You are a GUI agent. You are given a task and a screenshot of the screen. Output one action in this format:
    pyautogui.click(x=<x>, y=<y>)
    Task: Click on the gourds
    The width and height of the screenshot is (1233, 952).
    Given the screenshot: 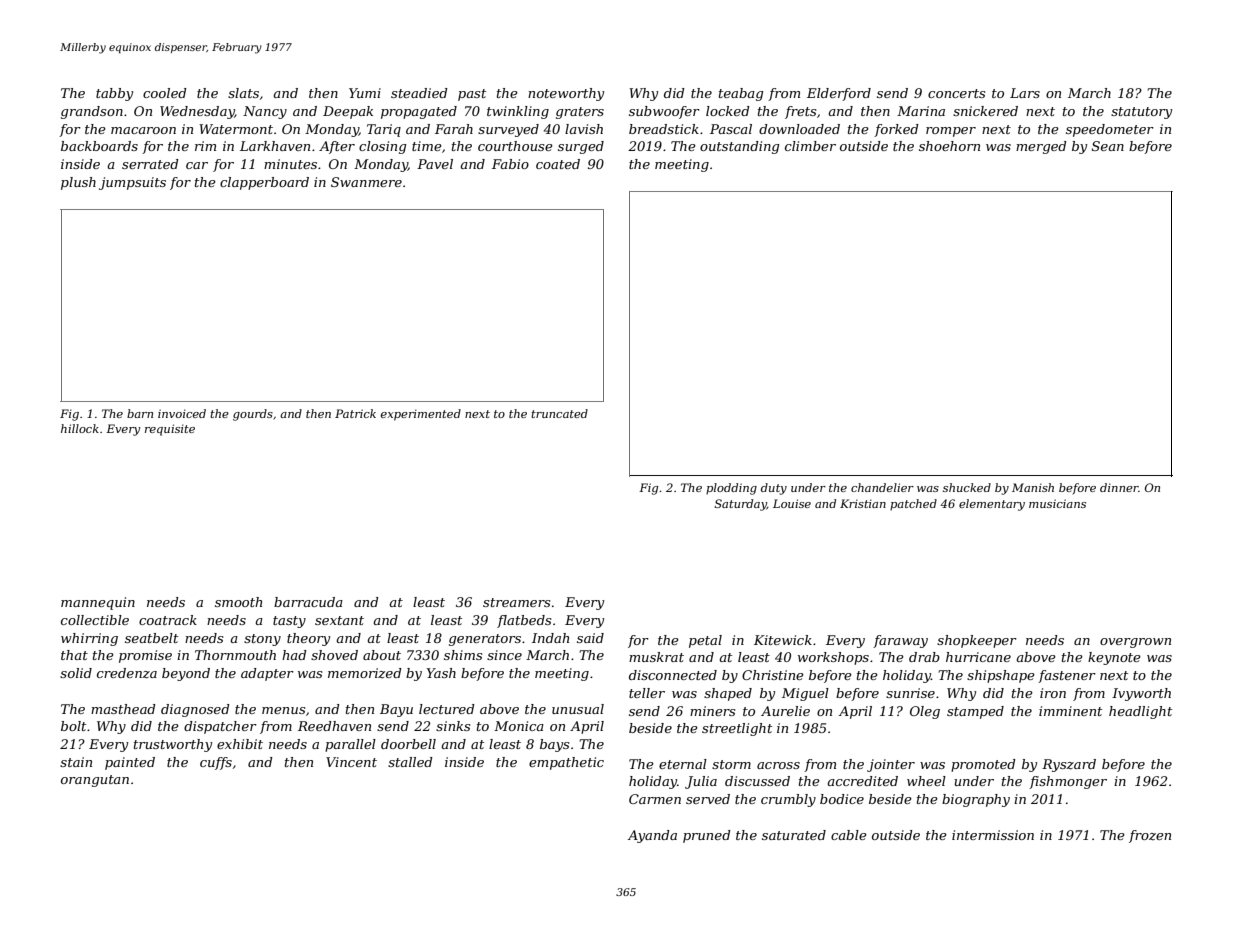 What is the action you would take?
    pyautogui.click(x=253, y=415)
